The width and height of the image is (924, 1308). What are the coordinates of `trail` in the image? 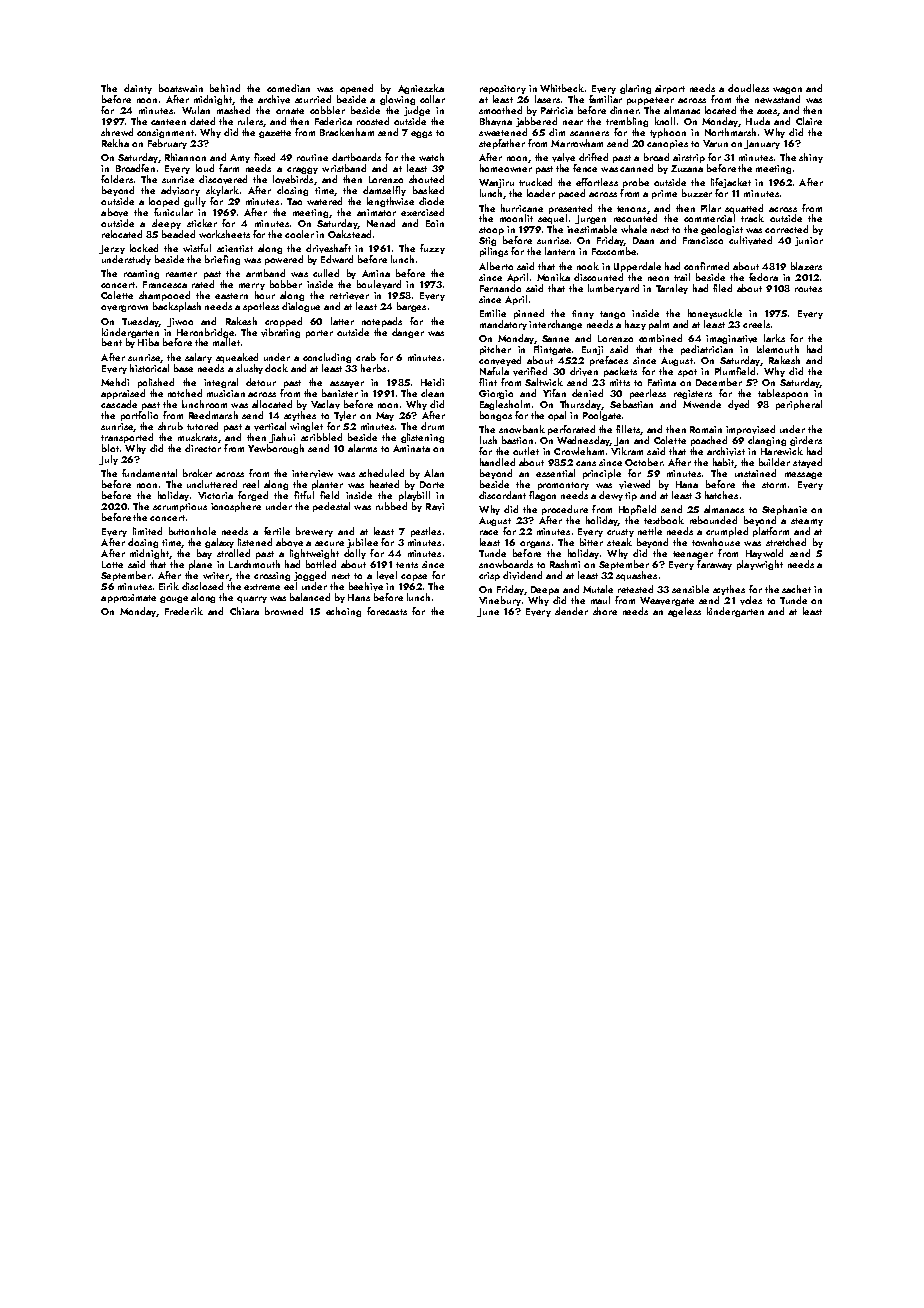 It's located at (682, 277).
